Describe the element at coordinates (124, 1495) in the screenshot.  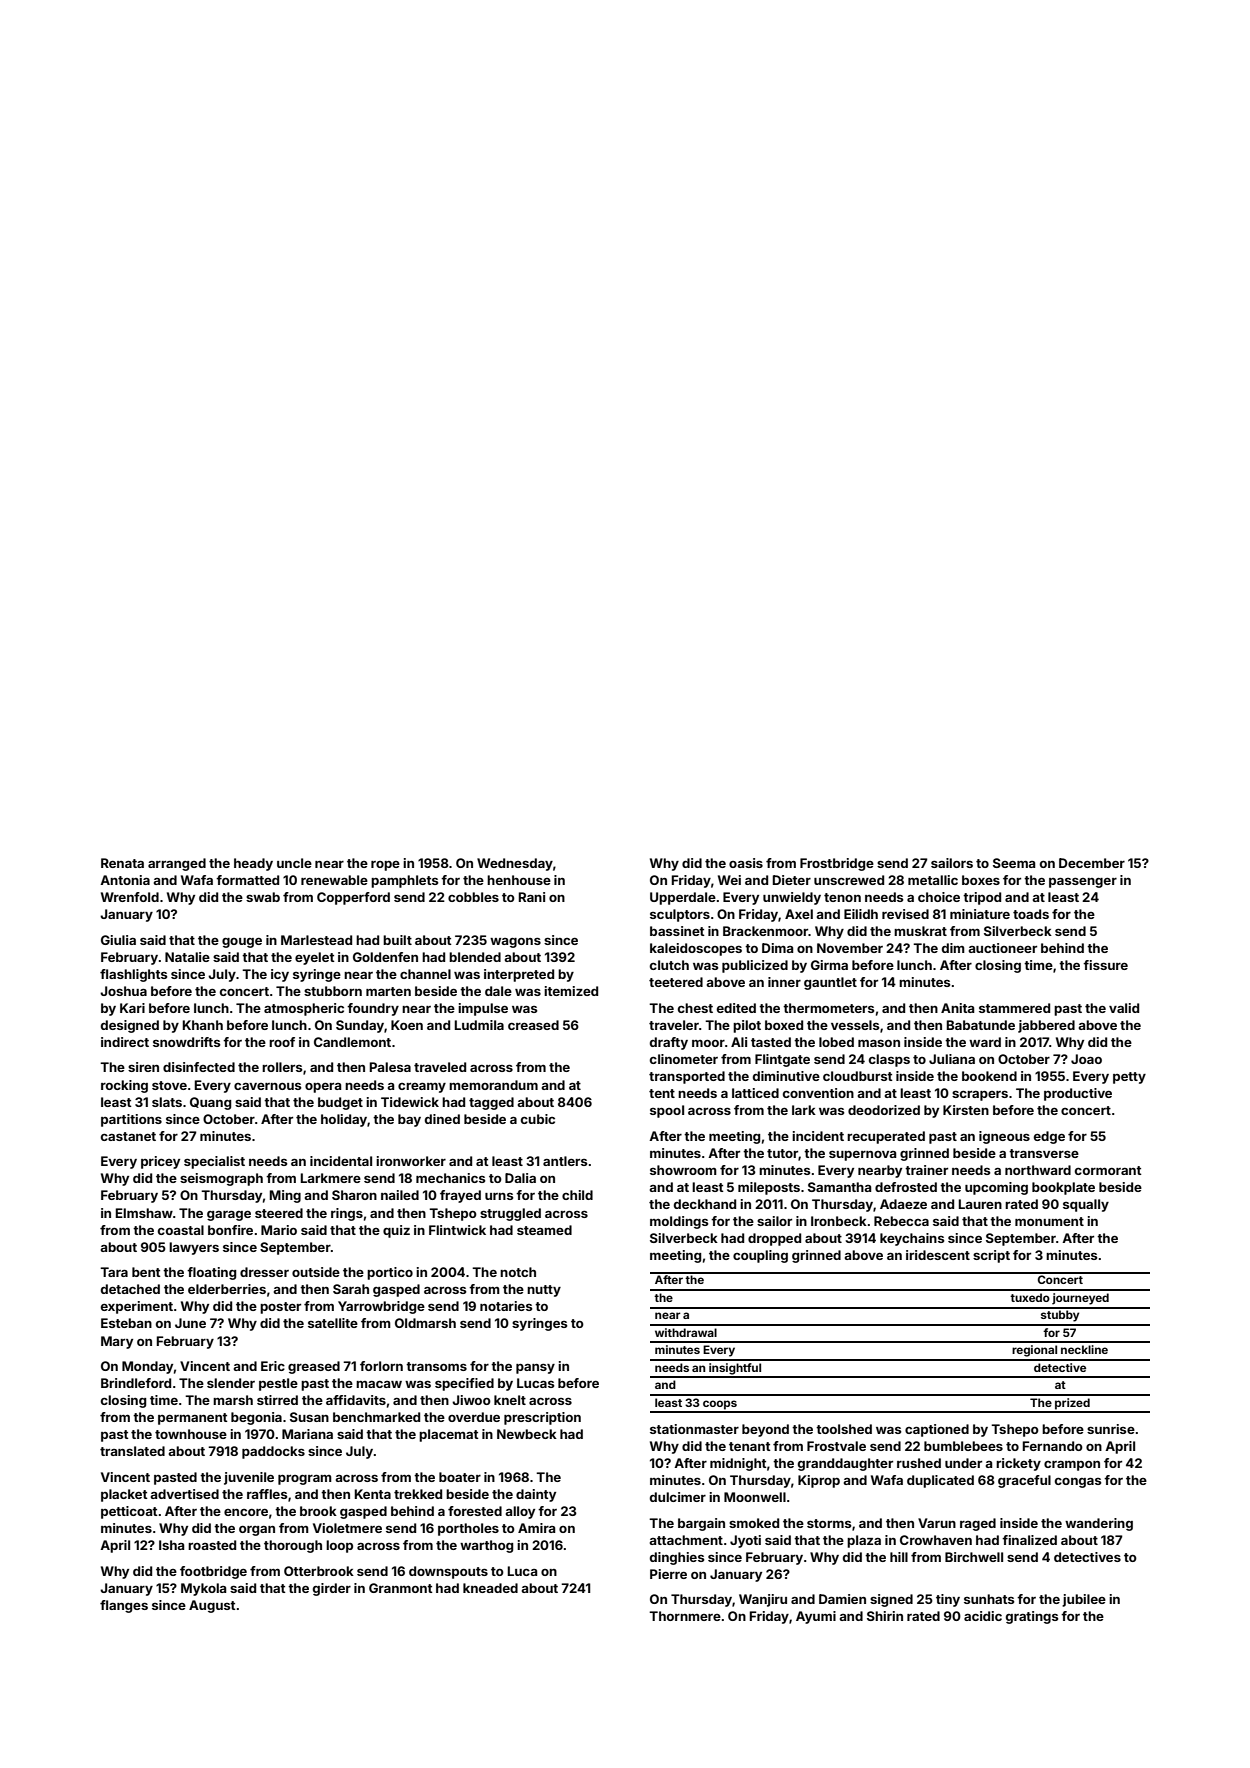
I see `placket` at that location.
